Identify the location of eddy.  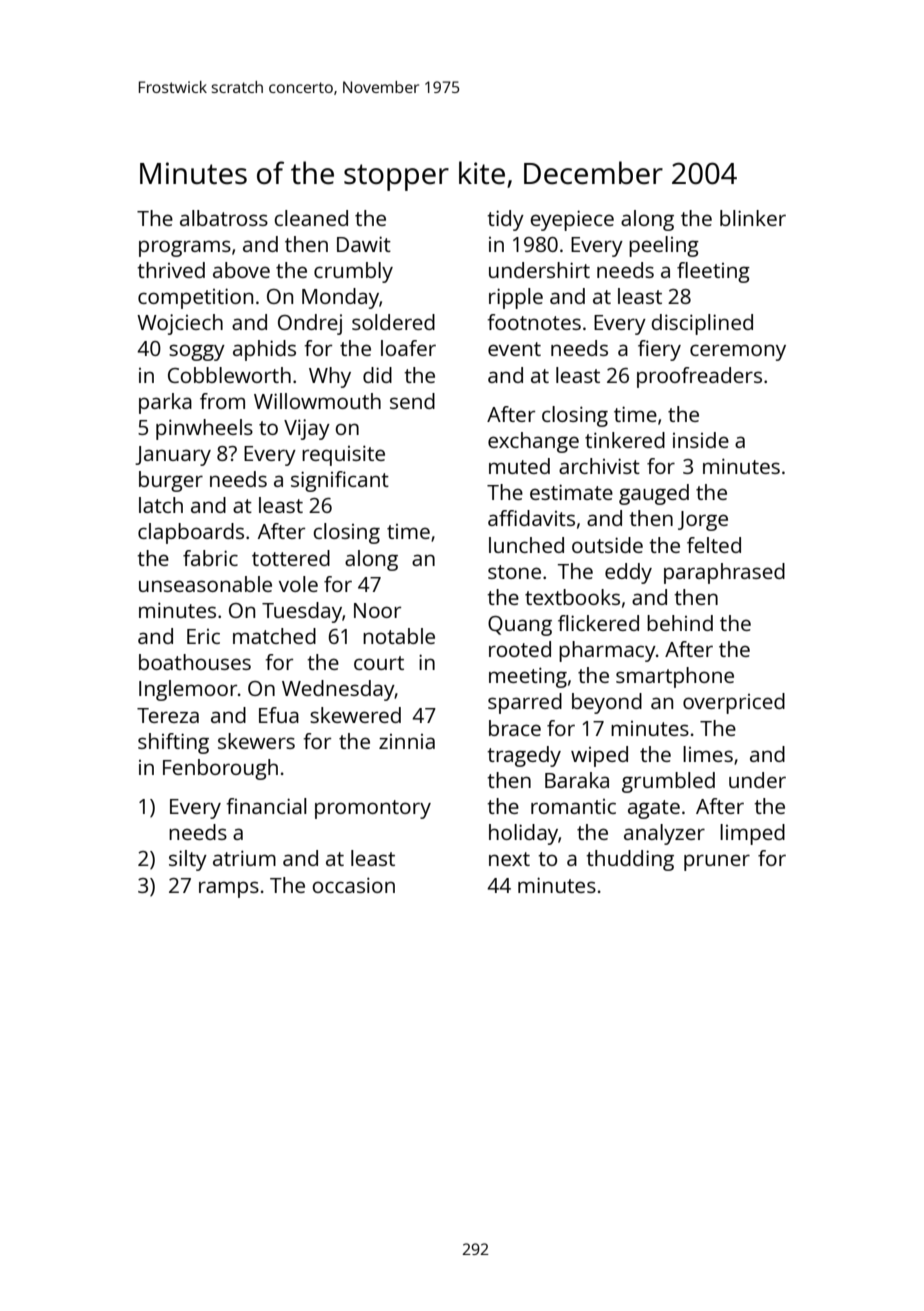
(628, 573).
